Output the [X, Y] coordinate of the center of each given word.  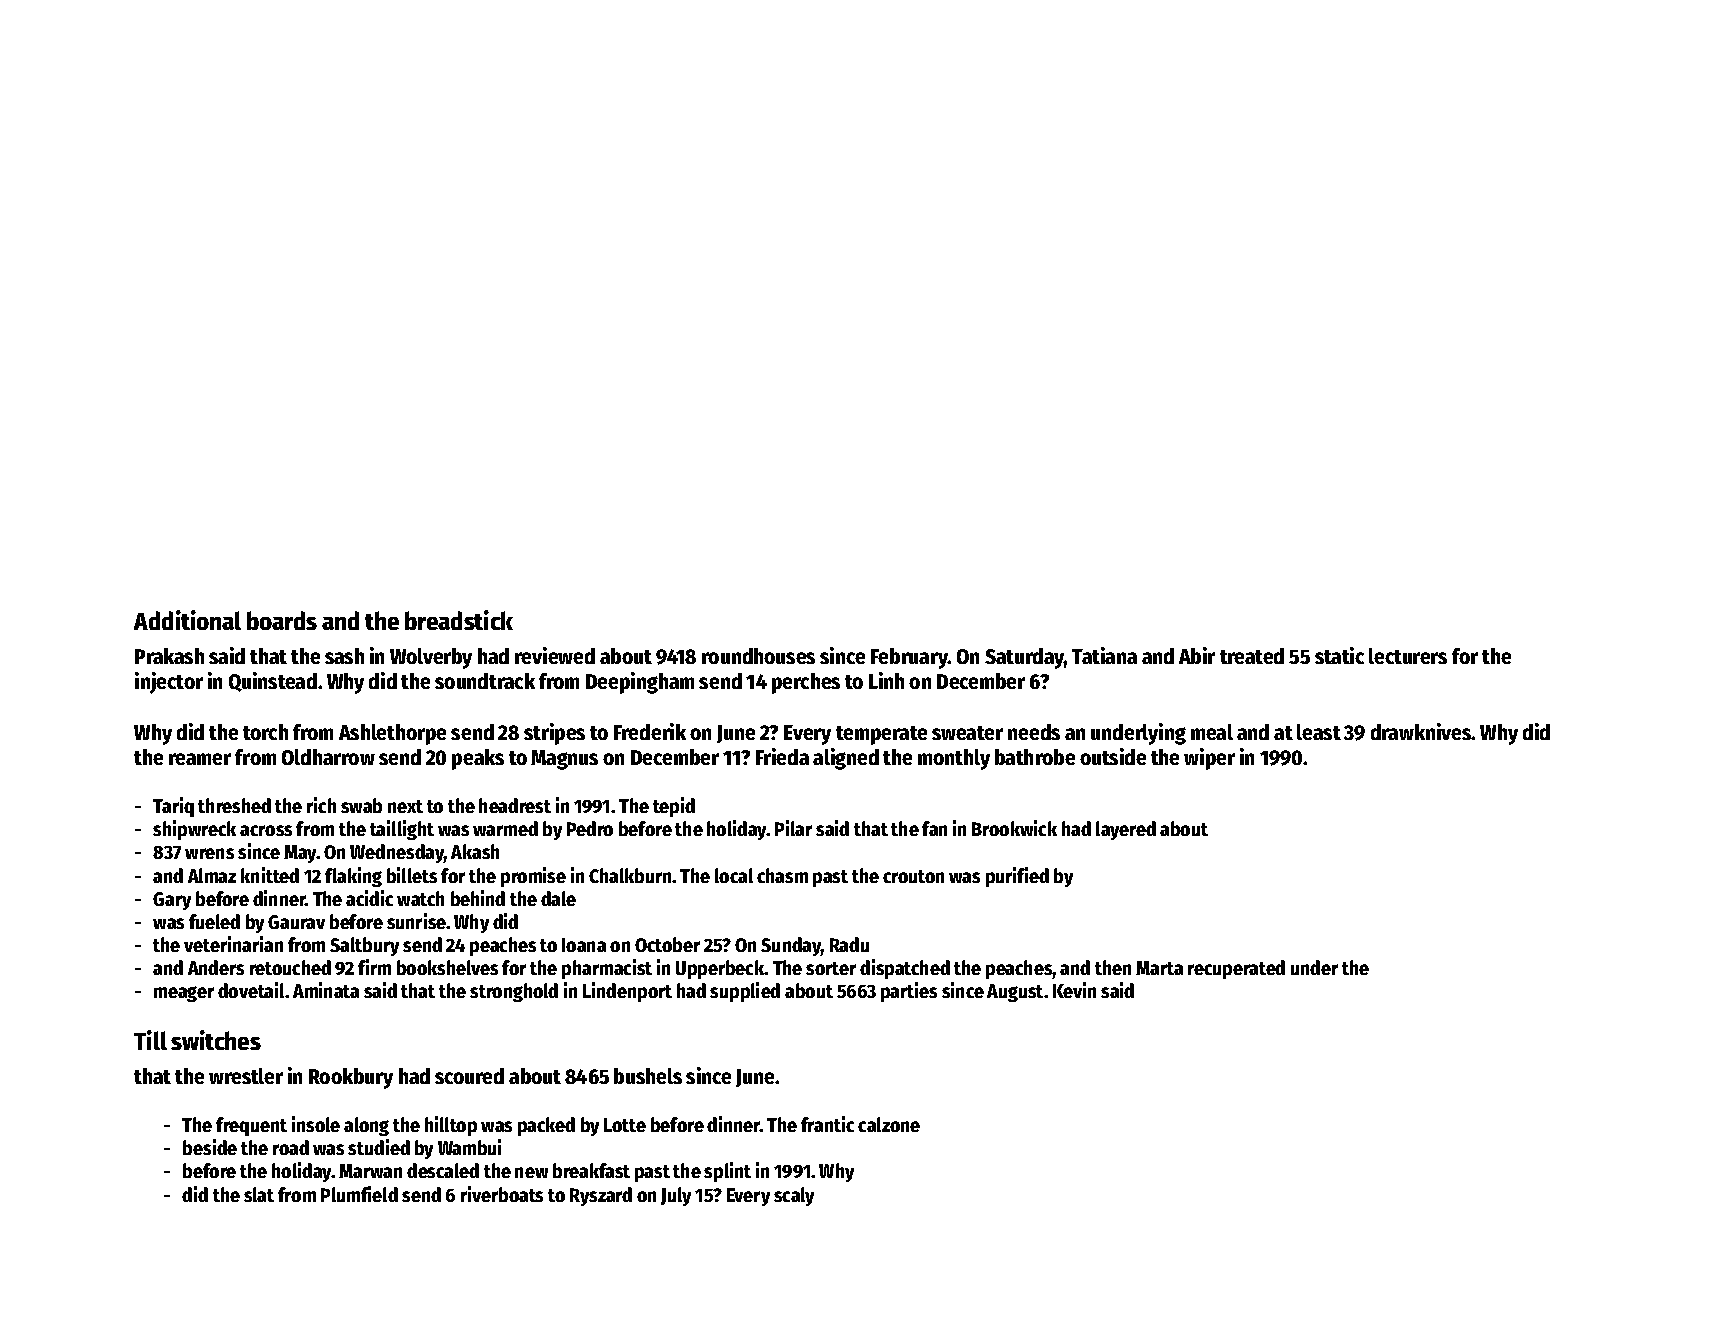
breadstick [459, 620]
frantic [827, 1124]
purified [1017, 877]
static [1339, 655]
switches [216, 1040]
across [266, 830]
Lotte [625, 1125]
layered [1126, 830]
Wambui [469, 1147]
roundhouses [758, 656]
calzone [889, 1124]
